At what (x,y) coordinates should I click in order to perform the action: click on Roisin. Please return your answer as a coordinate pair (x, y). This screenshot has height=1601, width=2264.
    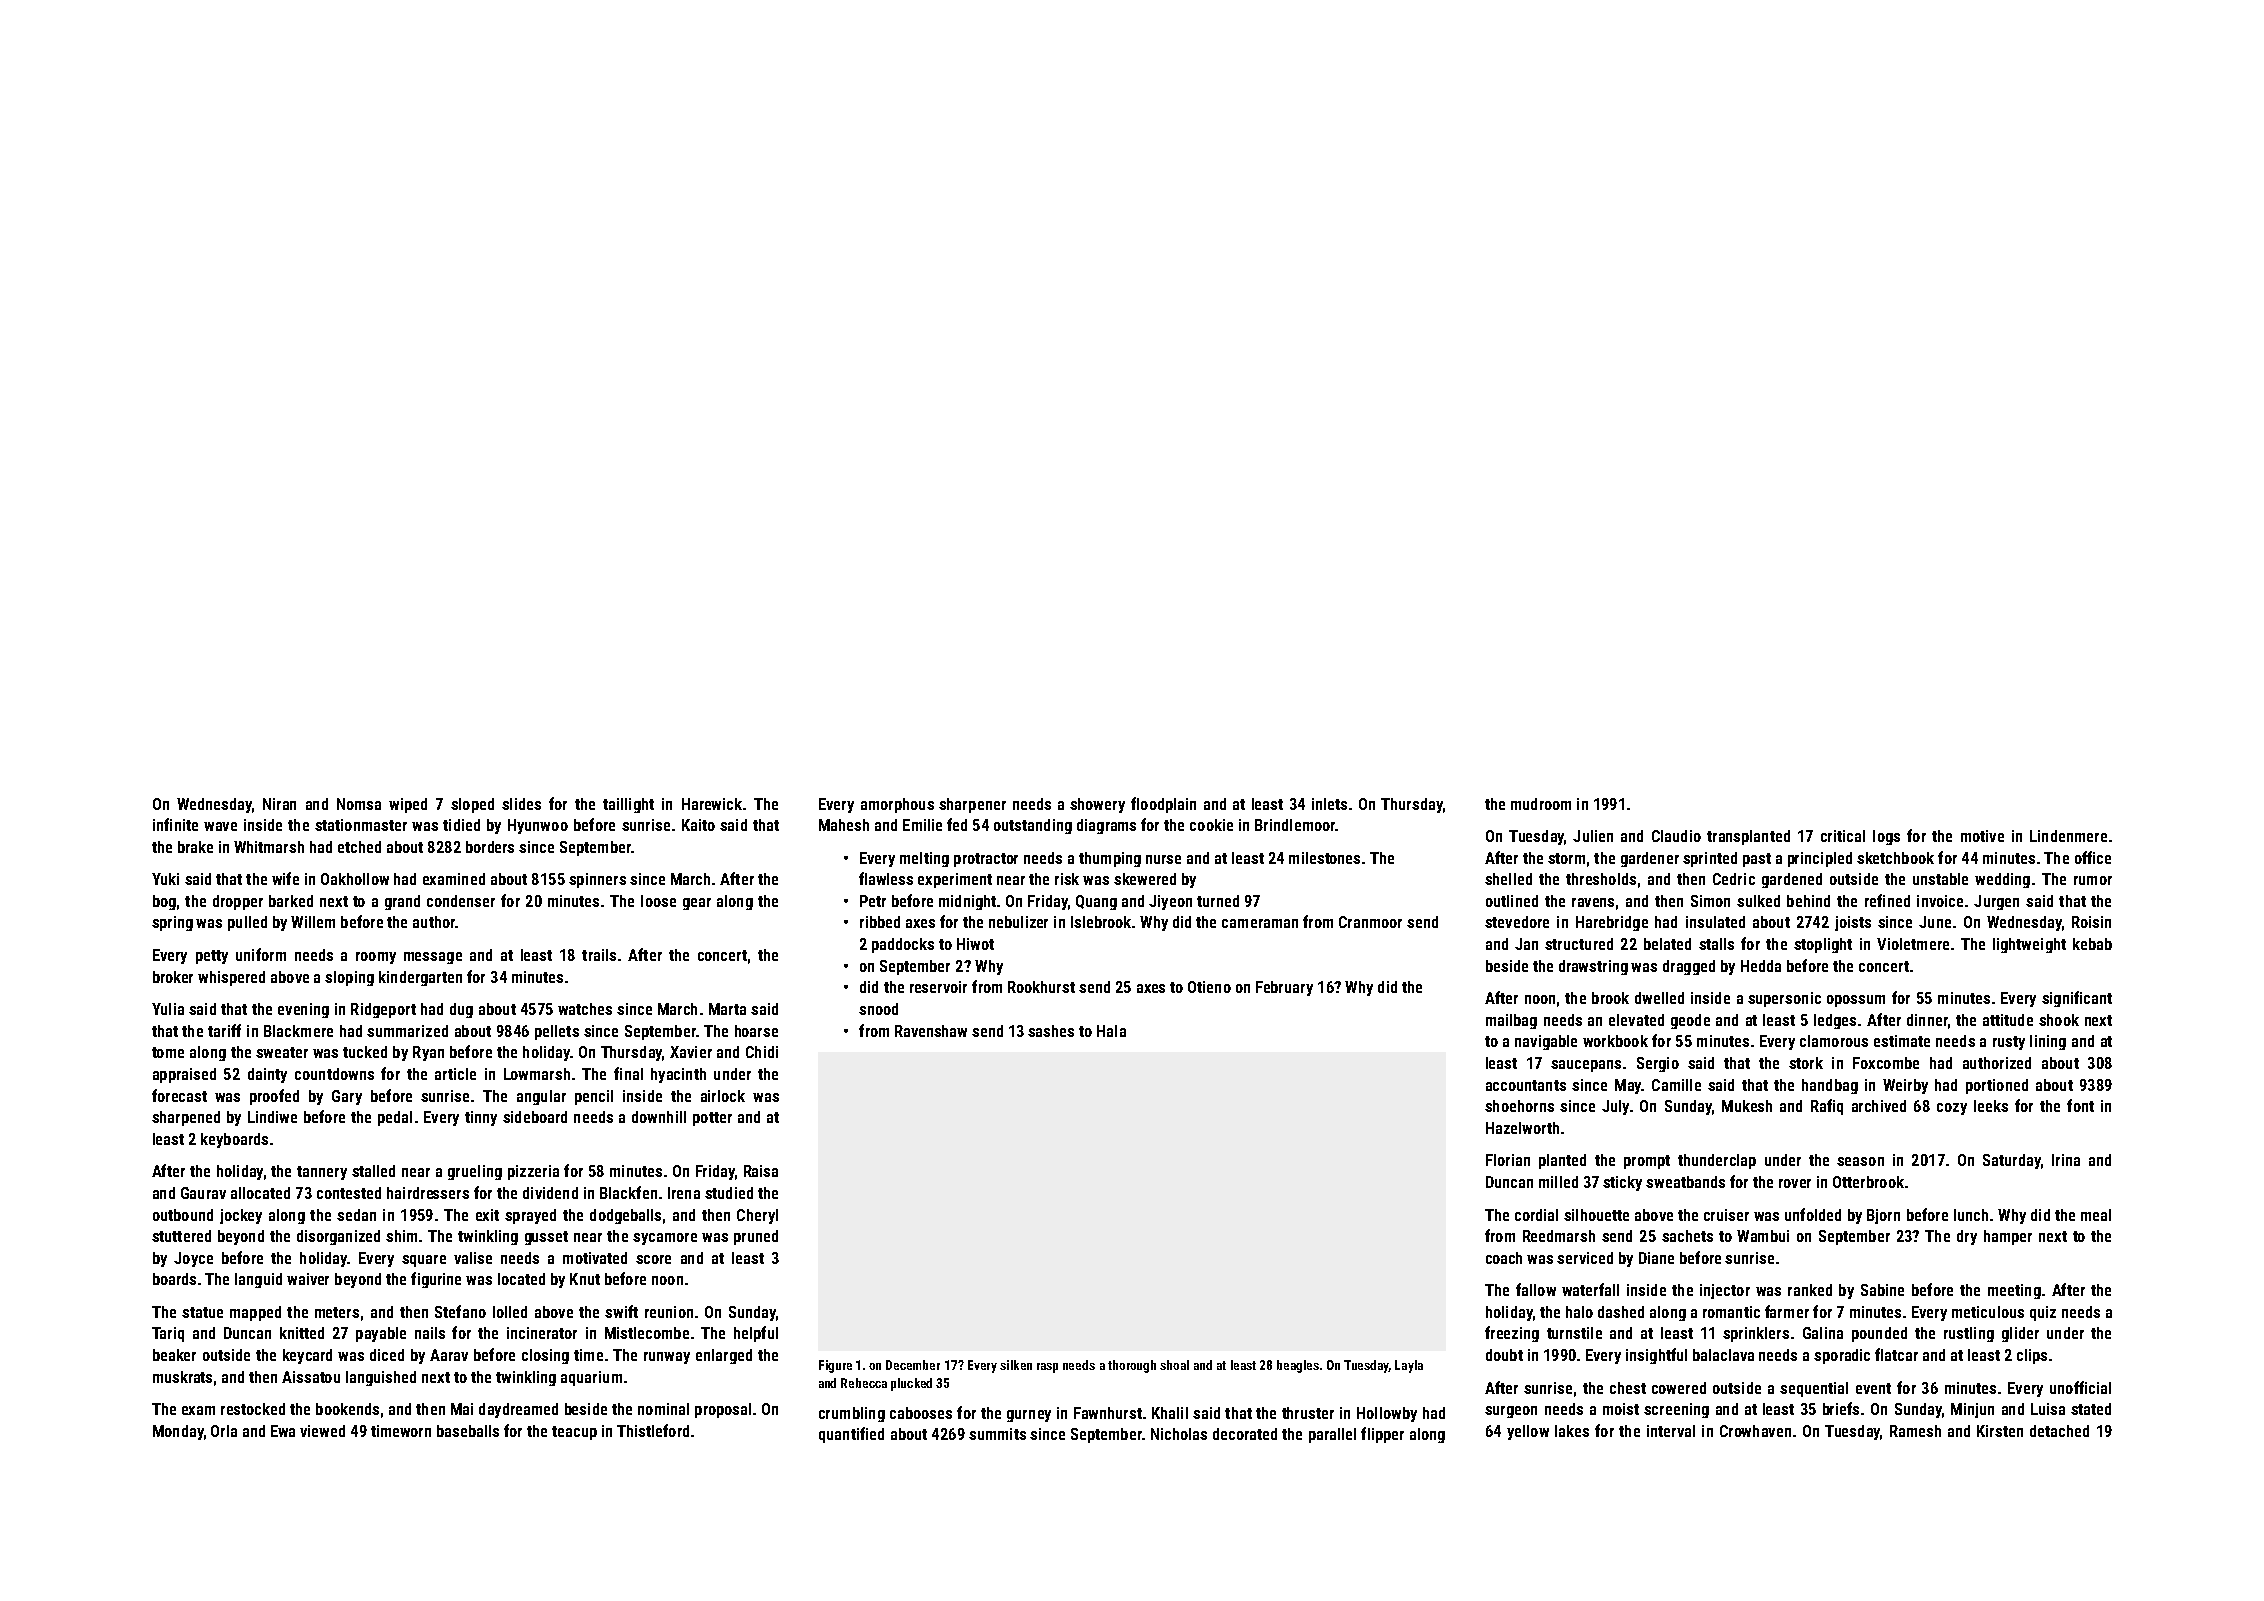
    Looking at the image, I should click on (2091, 922).
